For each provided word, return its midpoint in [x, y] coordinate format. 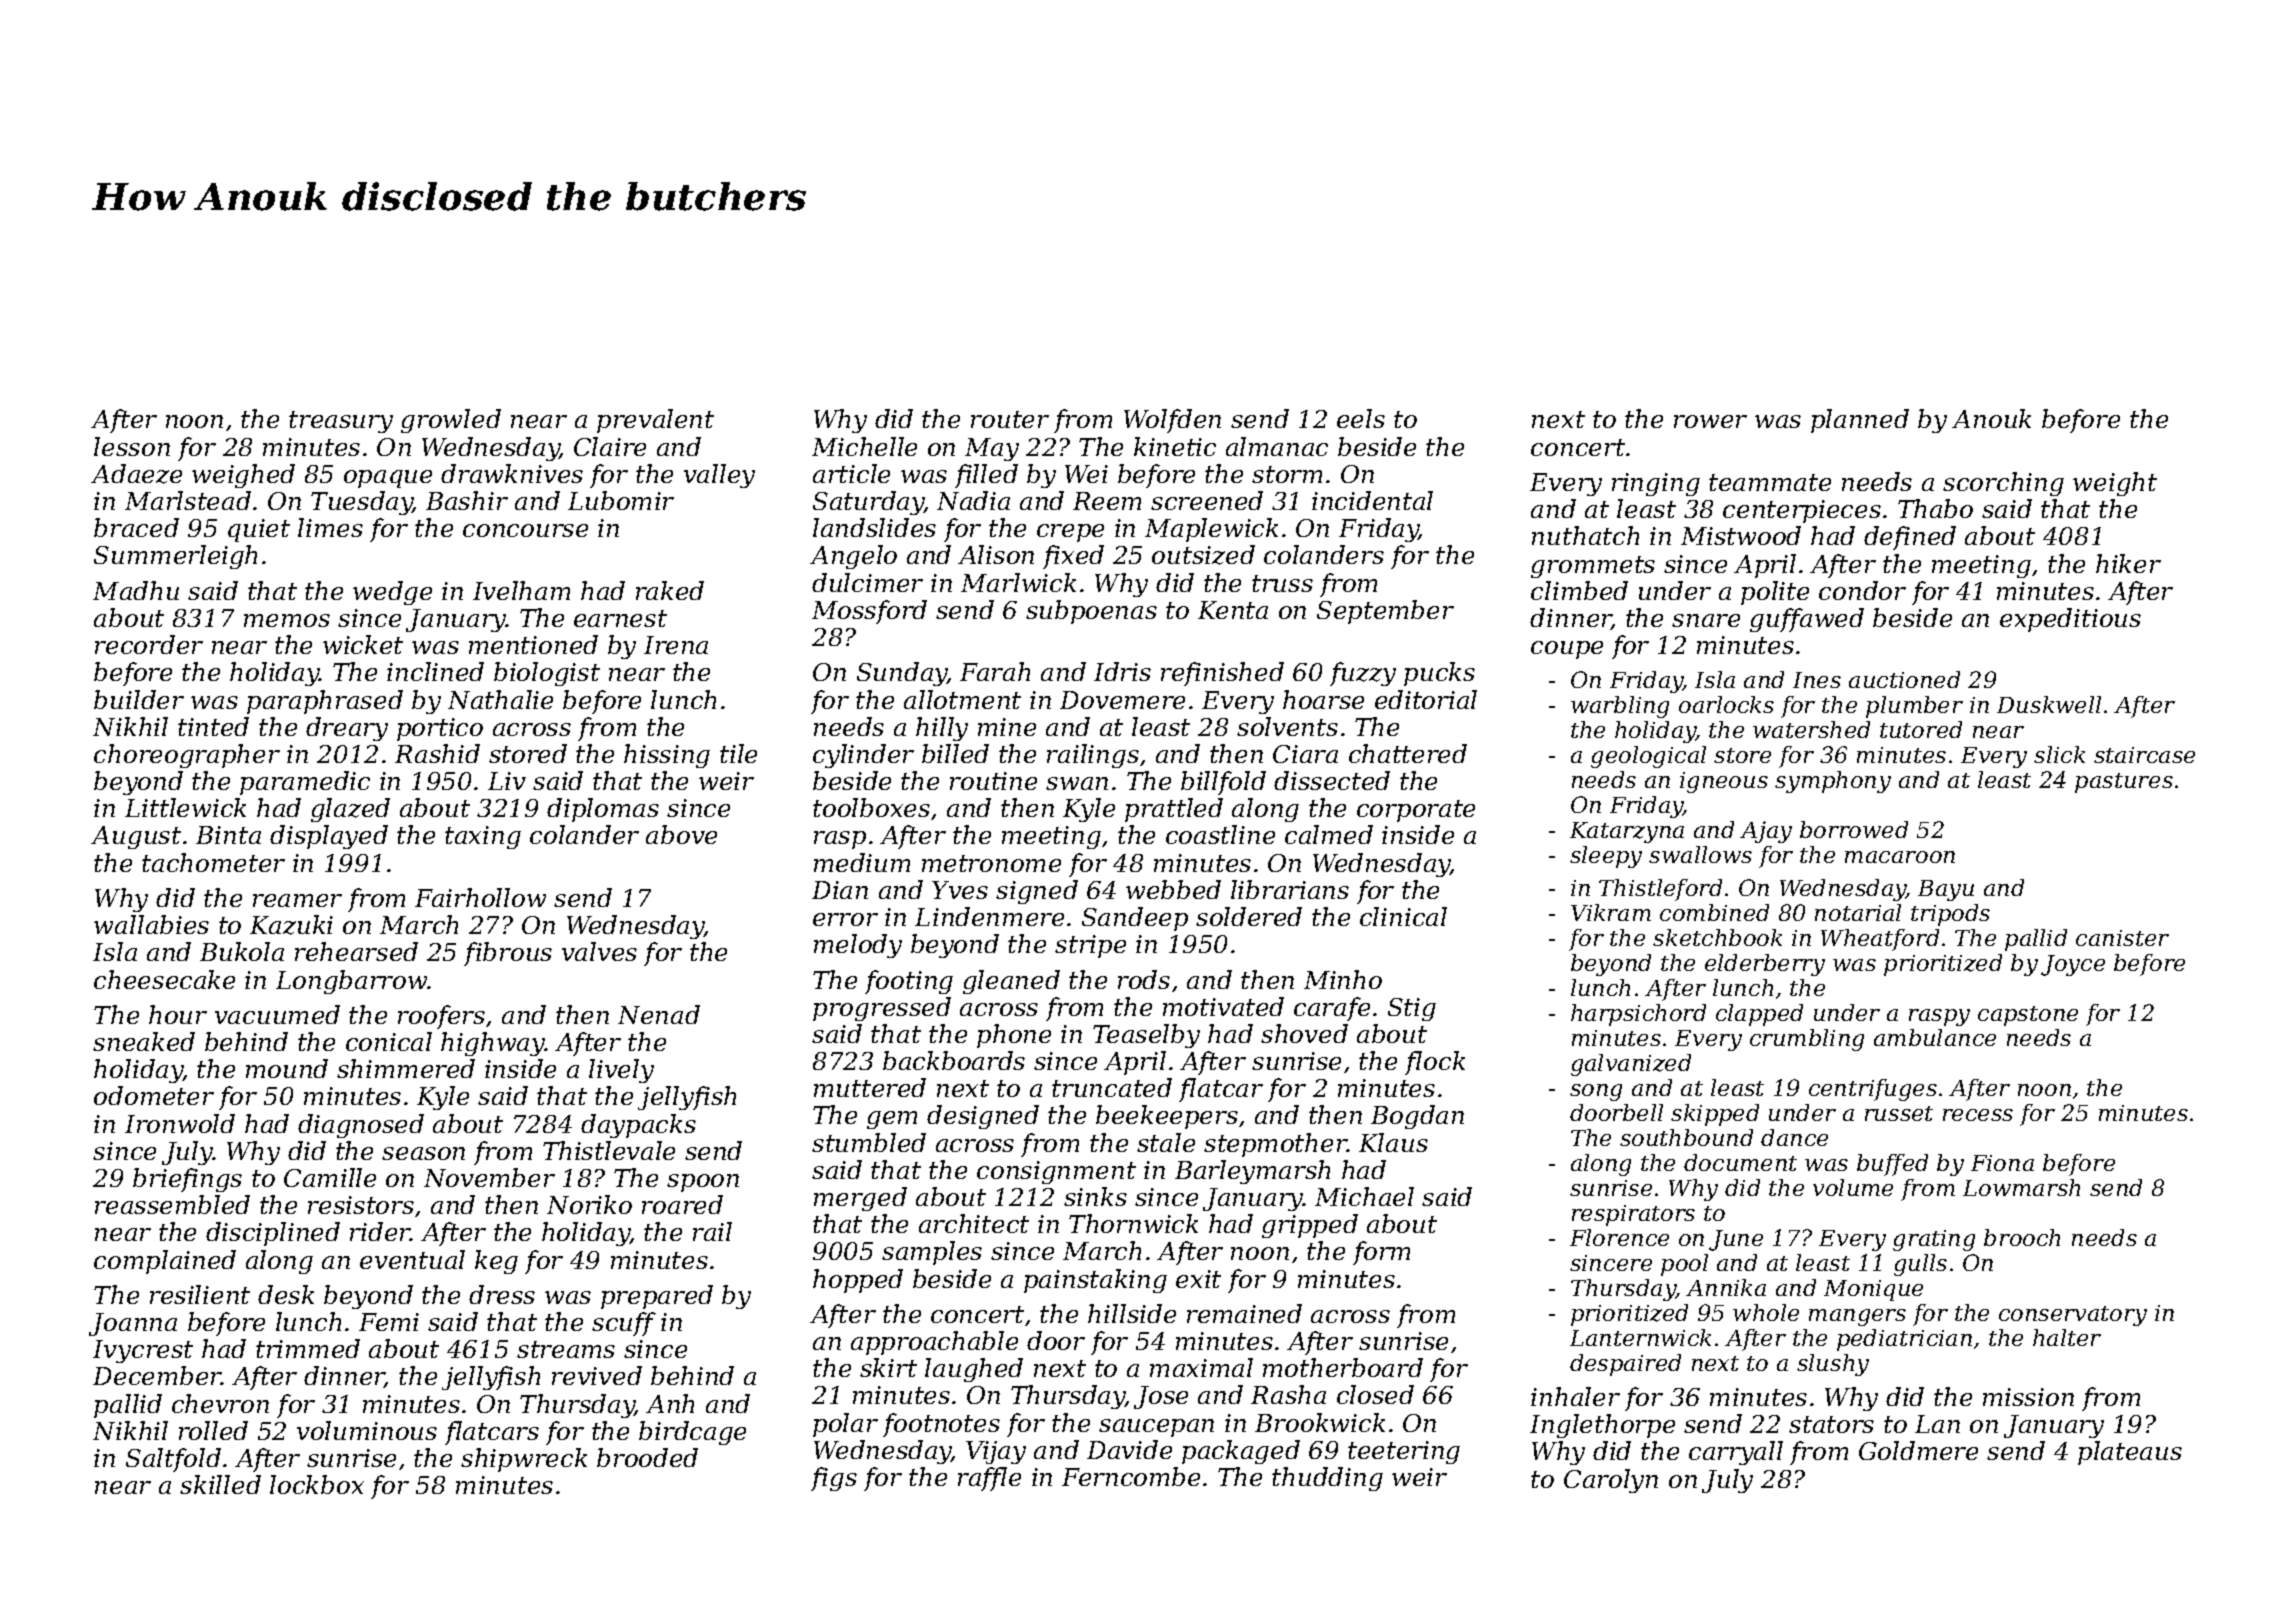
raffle [989, 1479]
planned [1860, 421]
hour [178, 1014]
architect [974, 1223]
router [1010, 419]
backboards [954, 1060]
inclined [435, 671]
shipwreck [524, 1460]
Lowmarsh [2021, 1187]
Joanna [133, 1324]
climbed [1579, 590]
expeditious [2070, 620]
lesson [132, 446]
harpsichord [1638, 1015]
